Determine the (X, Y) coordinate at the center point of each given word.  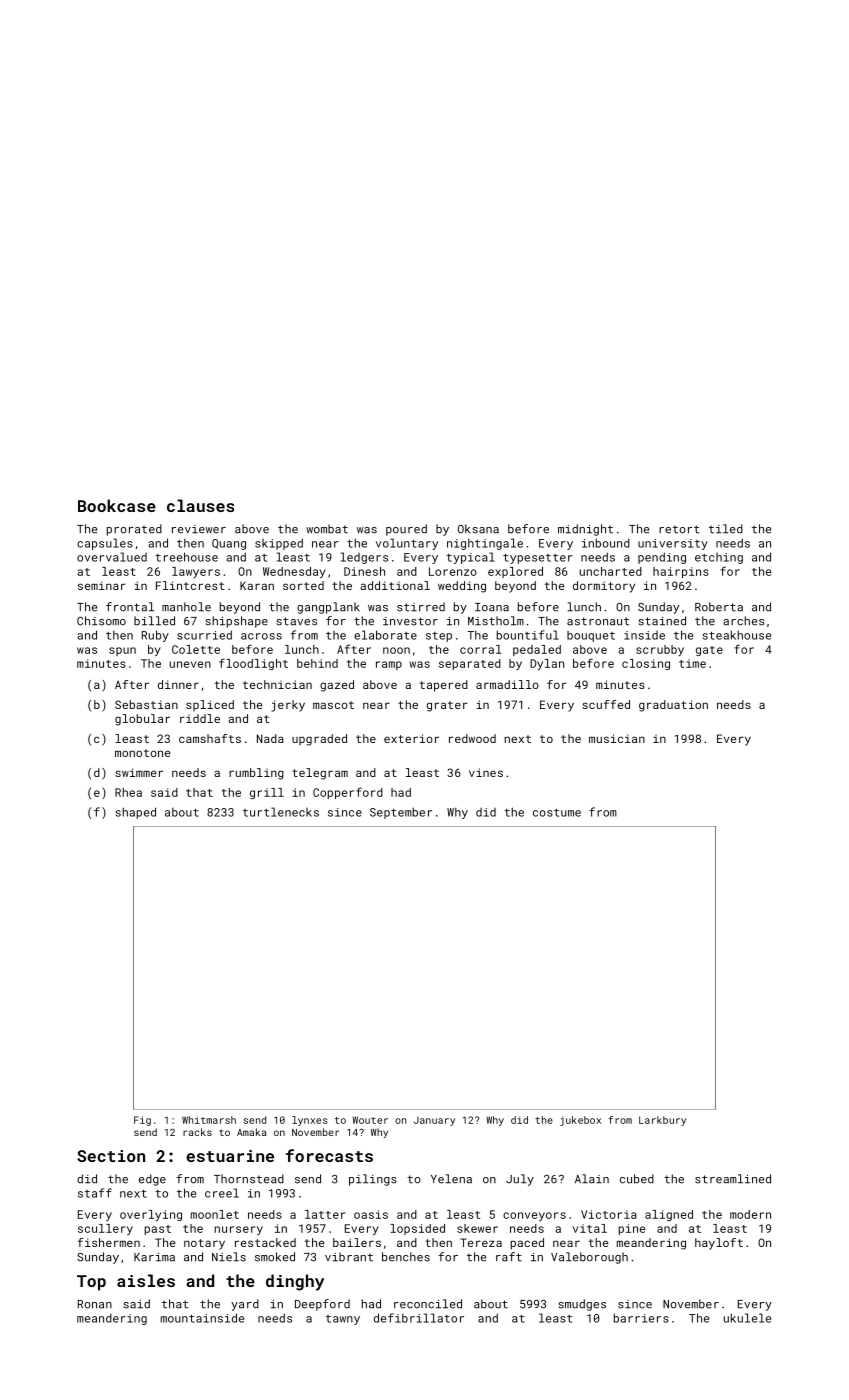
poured (406, 530)
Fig (142, 1121)
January (434, 1121)
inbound (606, 543)
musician (617, 738)
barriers (641, 1318)
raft (509, 1257)
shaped (136, 813)
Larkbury (662, 1121)
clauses (200, 505)
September (401, 813)
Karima (154, 1257)
